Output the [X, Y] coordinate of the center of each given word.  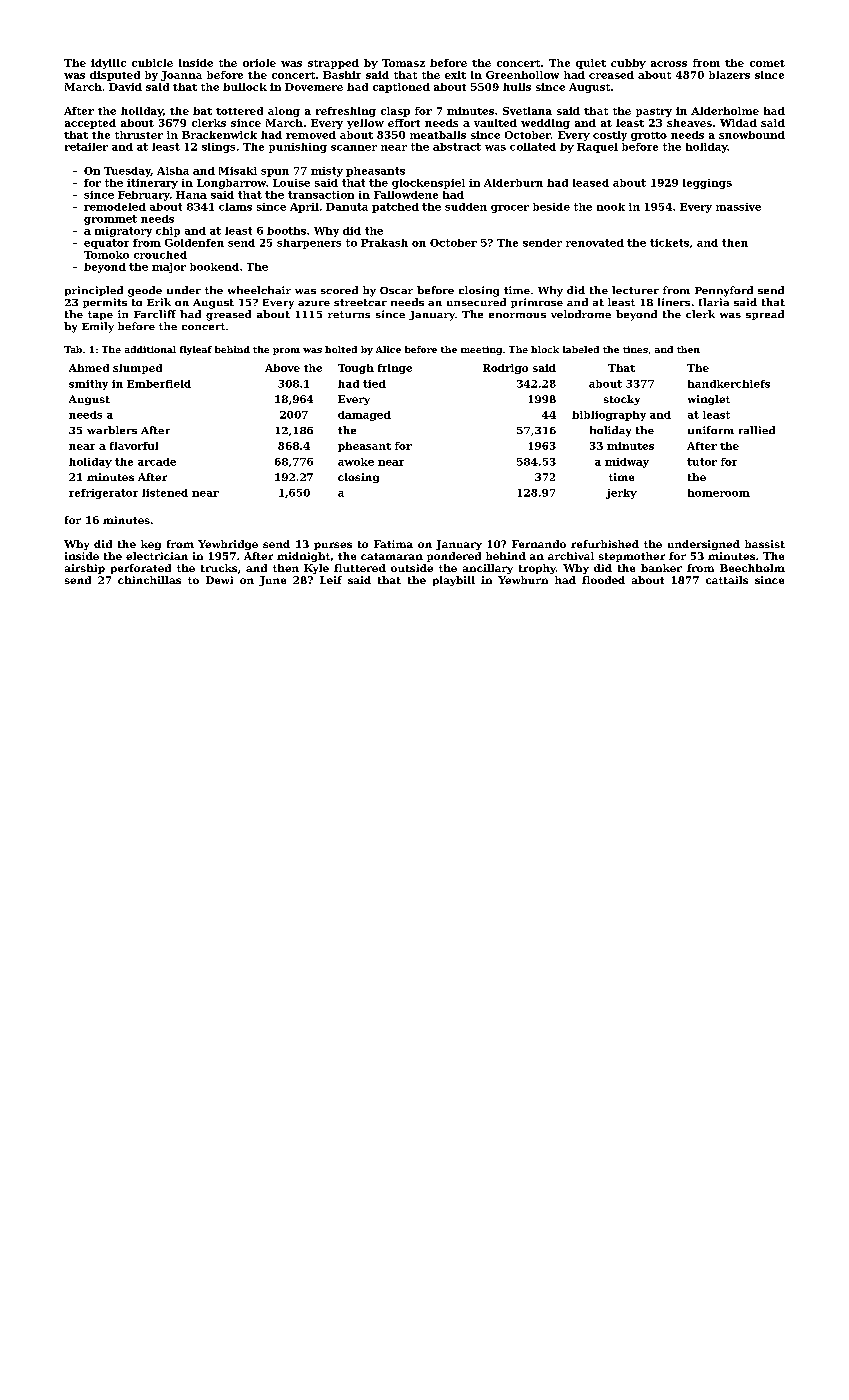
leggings [707, 184]
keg [151, 545]
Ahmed [89, 368]
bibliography [609, 416]
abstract [457, 147]
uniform [711, 430]
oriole [259, 63]
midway [627, 463]
